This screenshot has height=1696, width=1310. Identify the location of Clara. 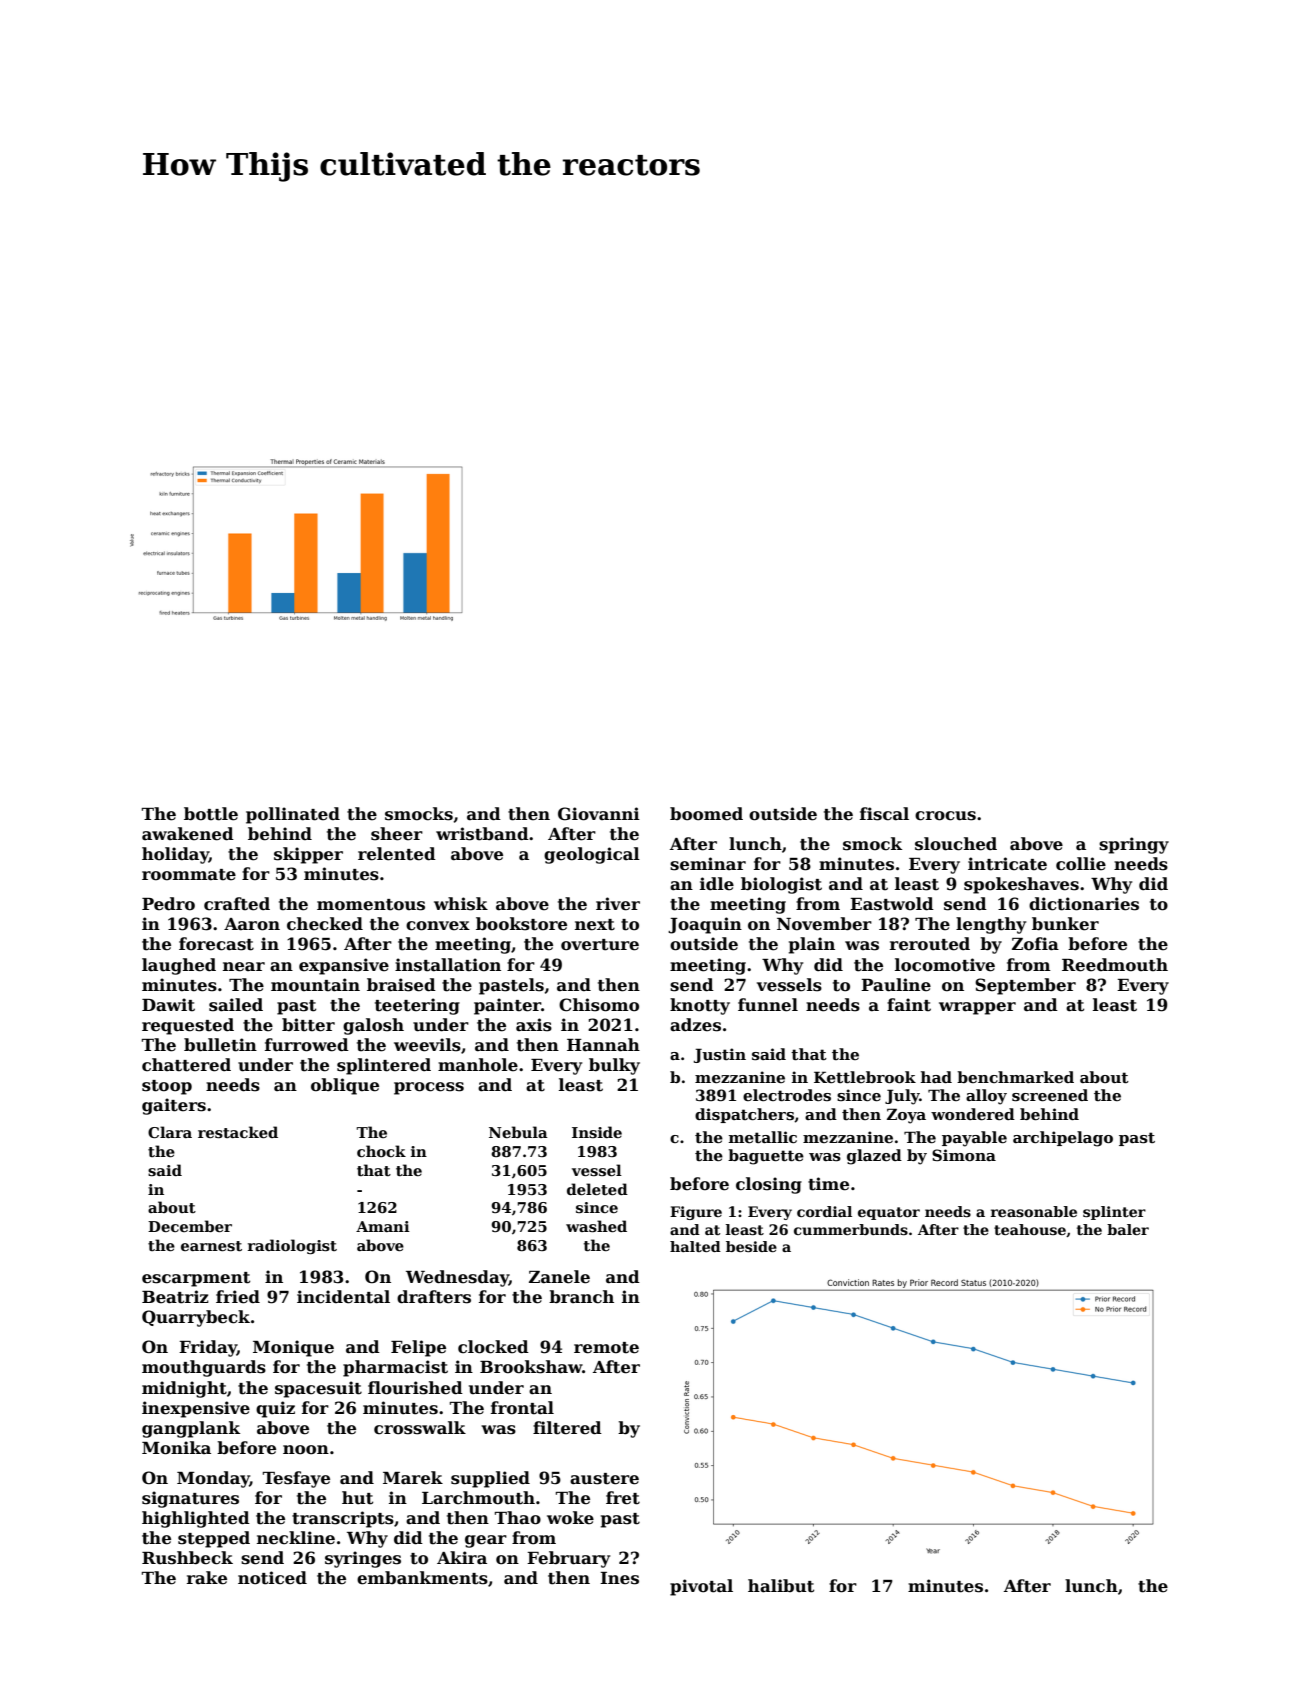
(170, 1132).
